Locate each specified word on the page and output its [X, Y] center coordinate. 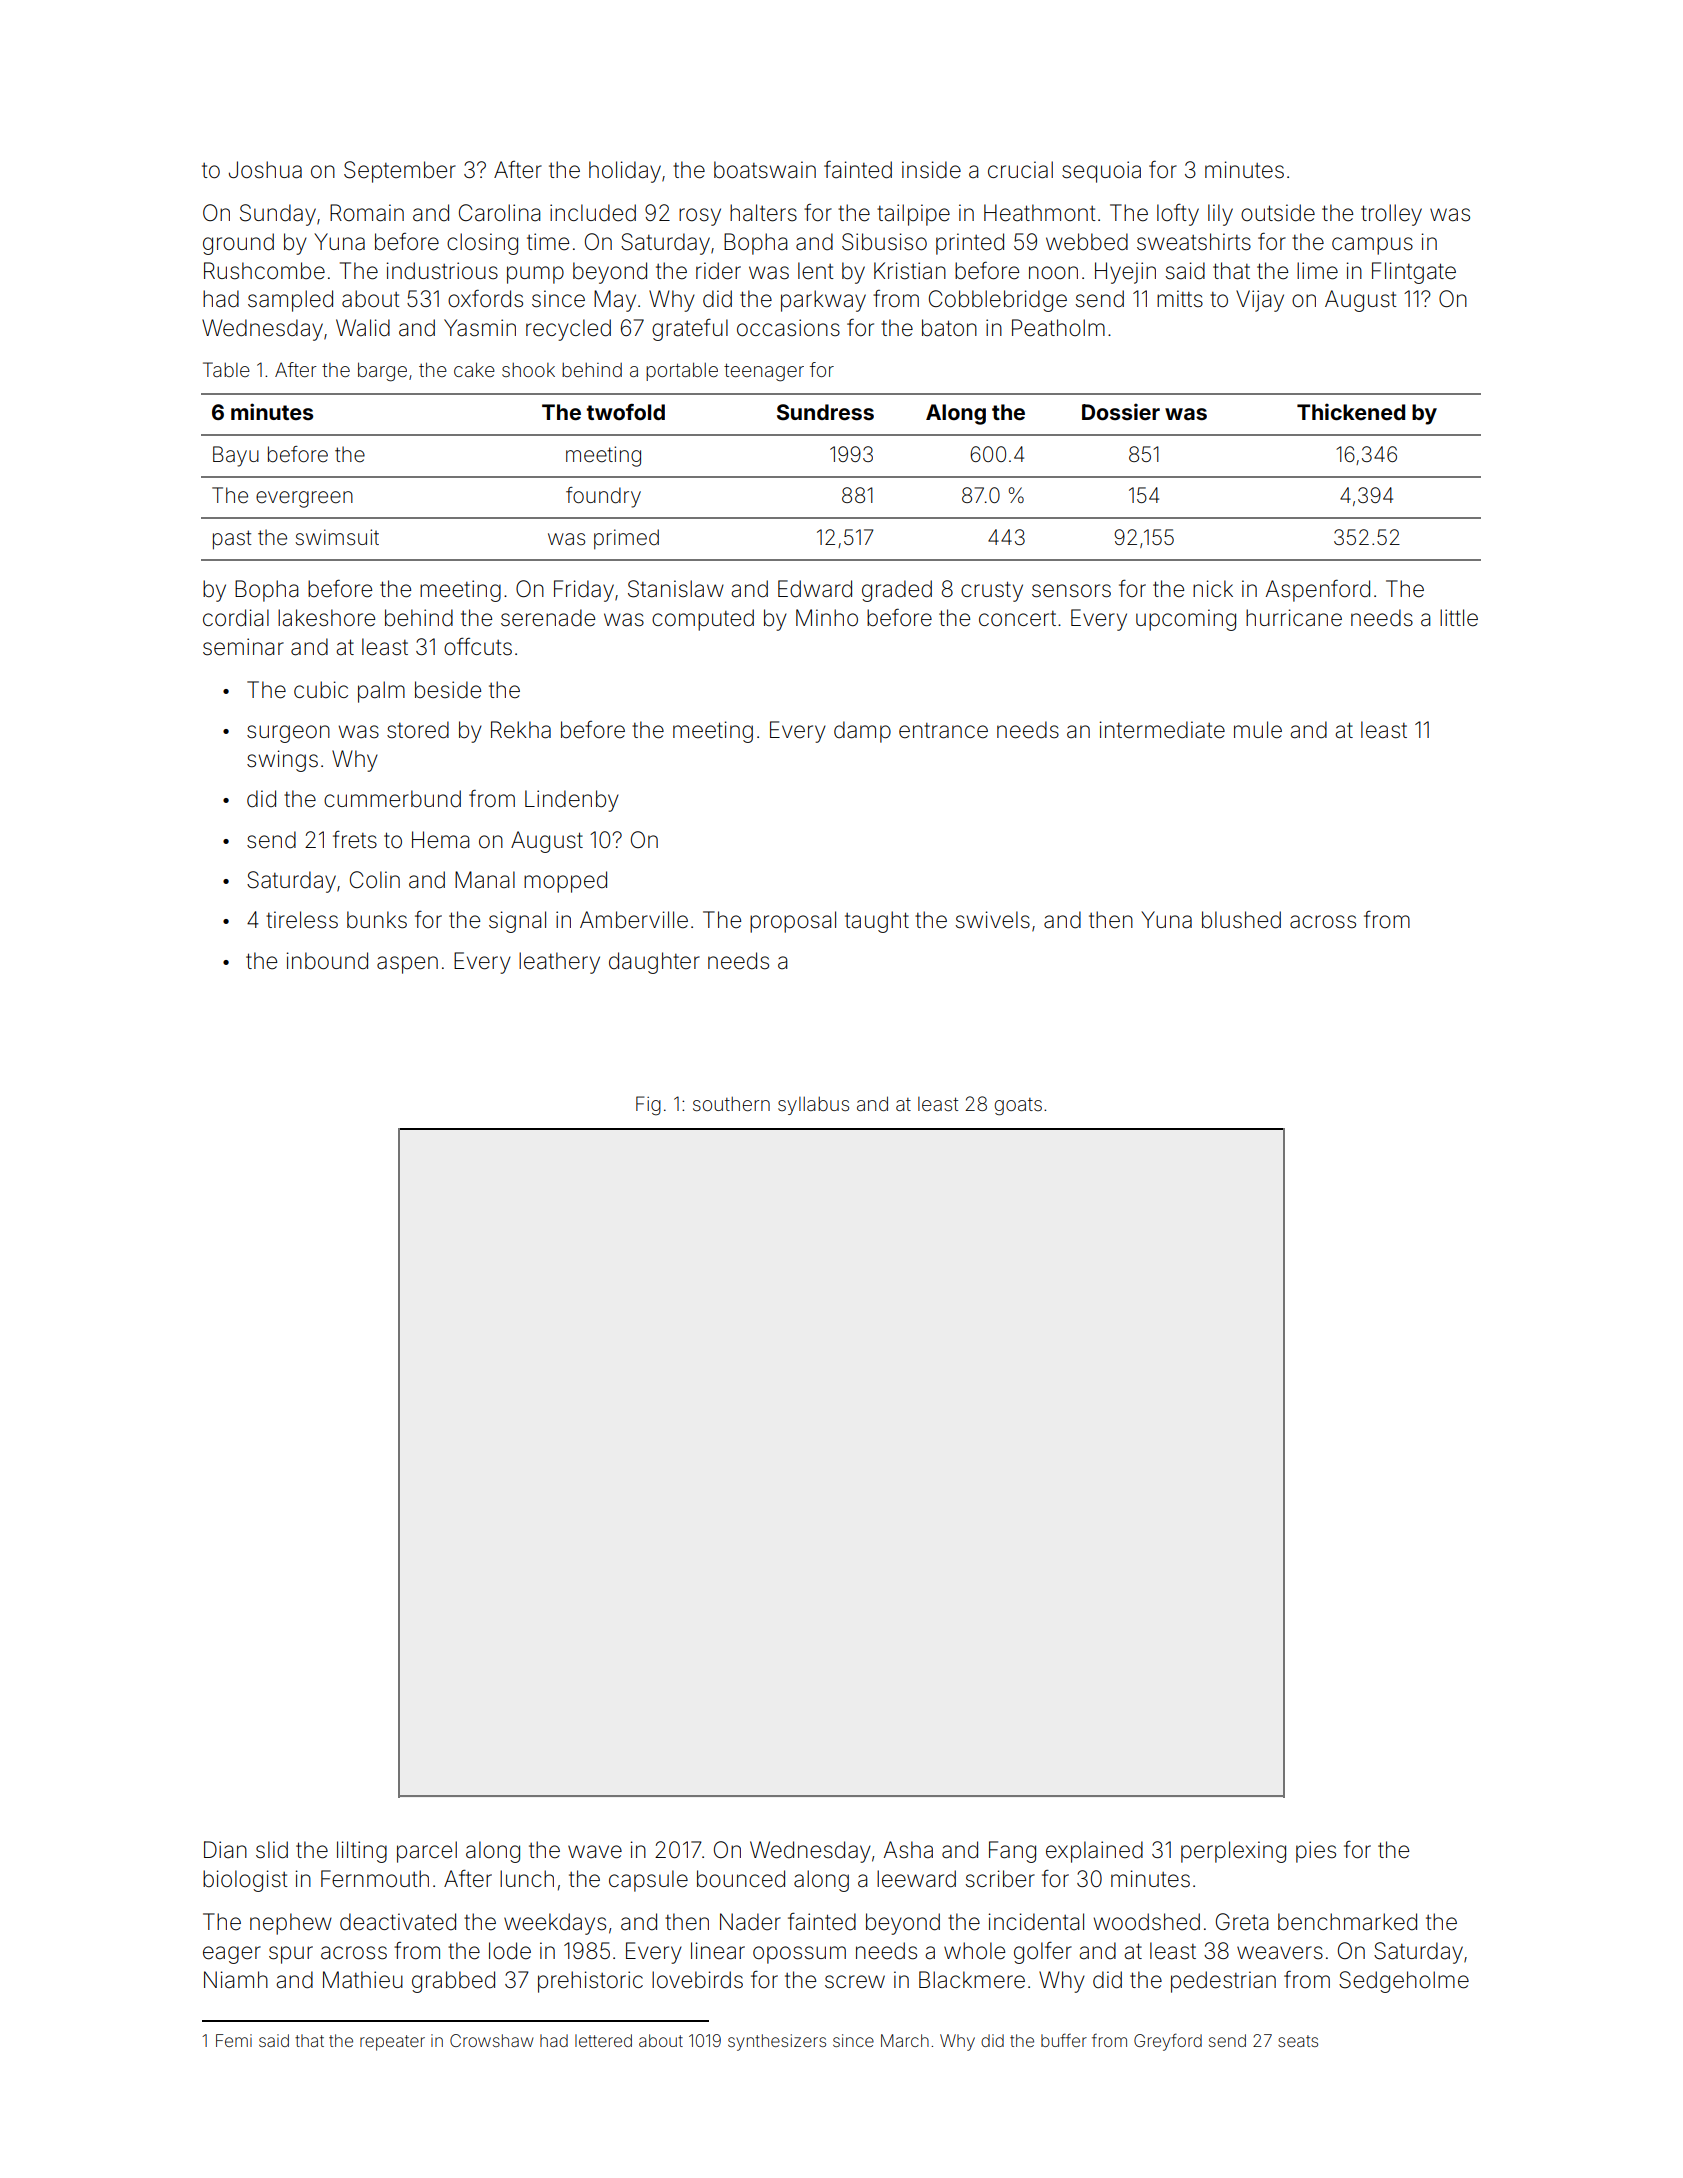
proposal [793, 922]
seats [1298, 2041]
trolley [1391, 215]
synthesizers [777, 2042]
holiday [625, 172]
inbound [327, 961]
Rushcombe [264, 271]
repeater [392, 2043]
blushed [1241, 920]
